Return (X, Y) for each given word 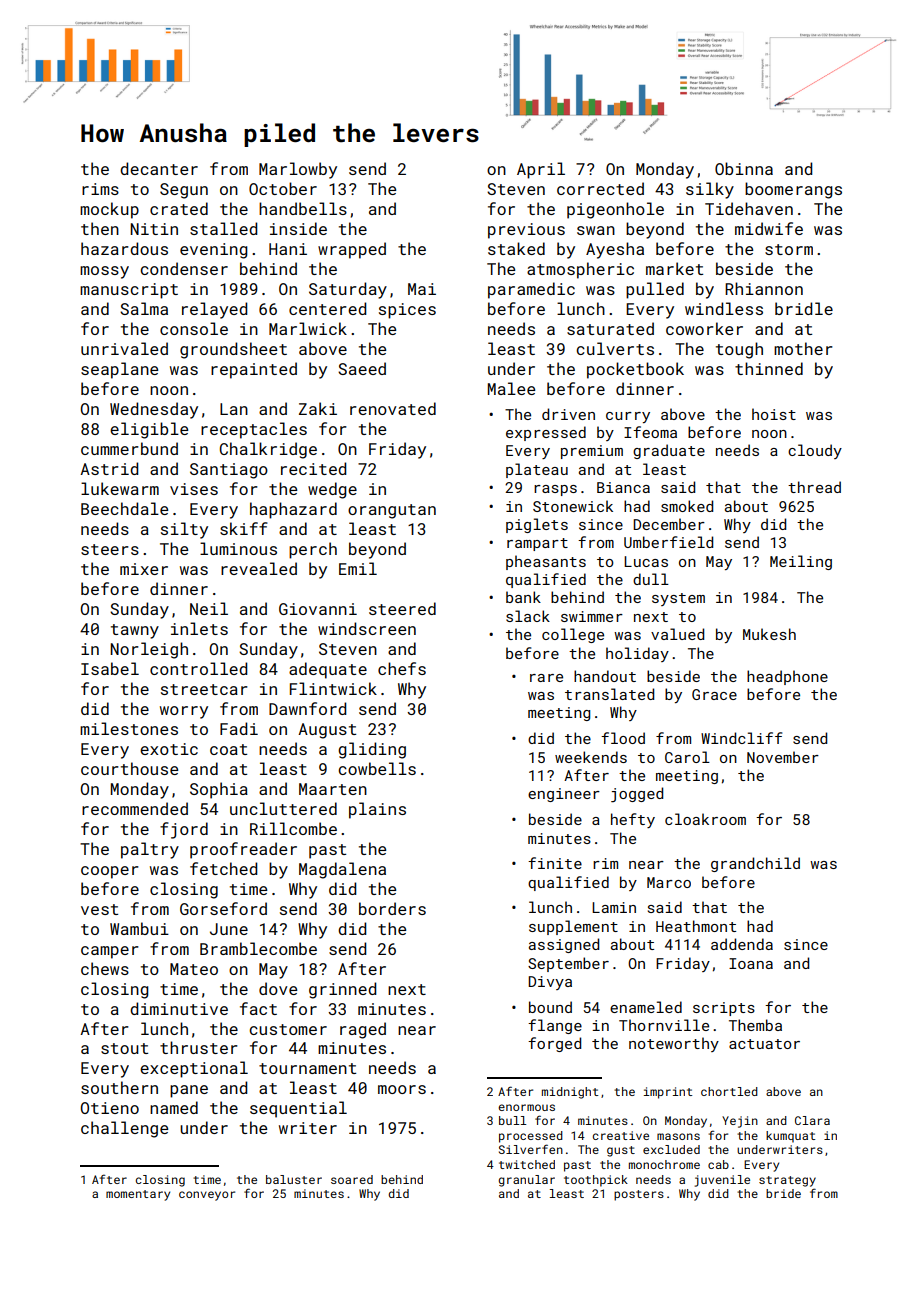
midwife (769, 228)
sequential (298, 1109)
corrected (600, 188)
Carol (687, 757)
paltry (150, 850)
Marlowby (298, 170)
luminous (238, 548)
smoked (687, 506)
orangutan (392, 511)
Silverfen (531, 1149)
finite (555, 863)
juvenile (722, 1181)
